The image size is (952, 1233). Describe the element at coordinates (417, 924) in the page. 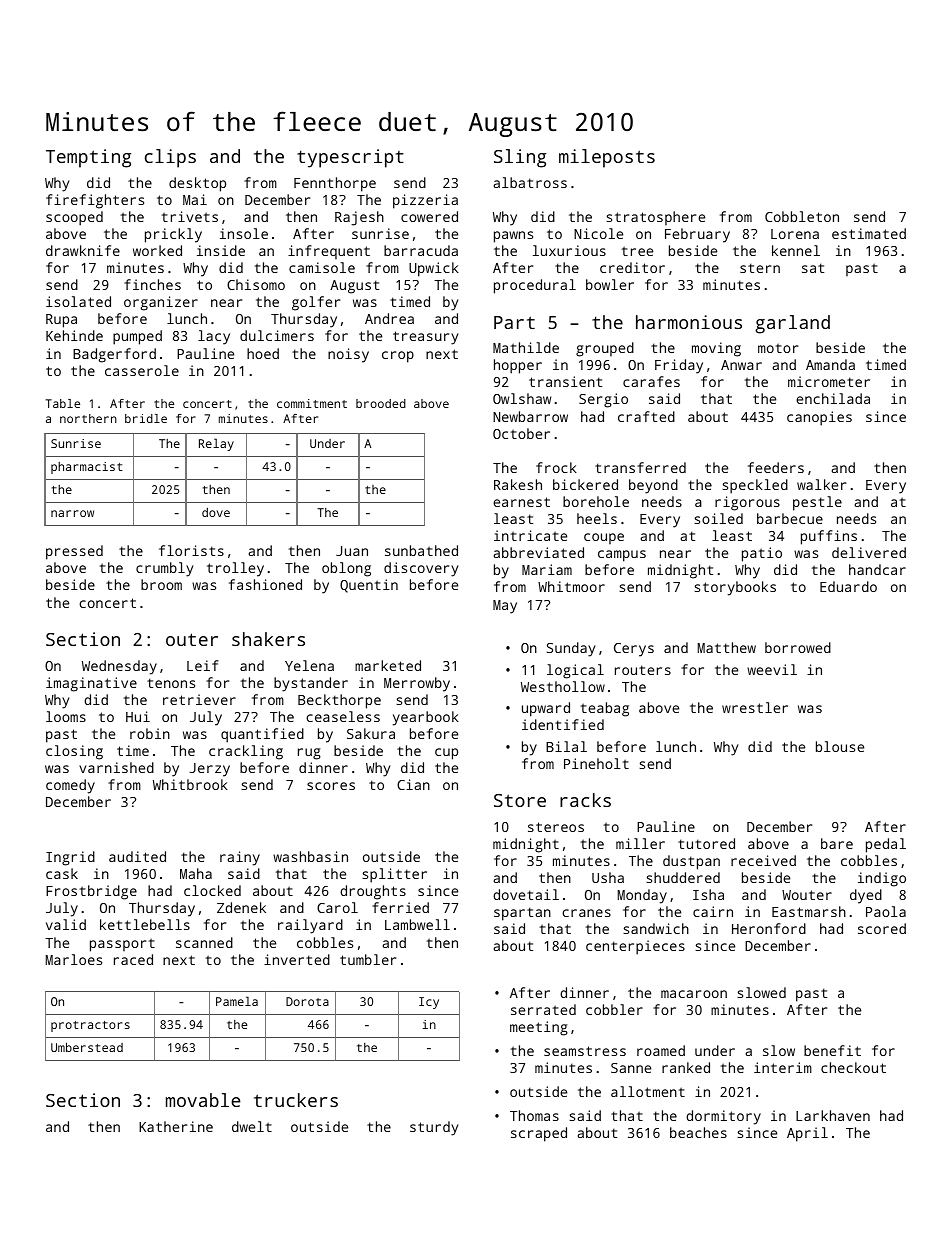

I see `Lambwell` at that location.
